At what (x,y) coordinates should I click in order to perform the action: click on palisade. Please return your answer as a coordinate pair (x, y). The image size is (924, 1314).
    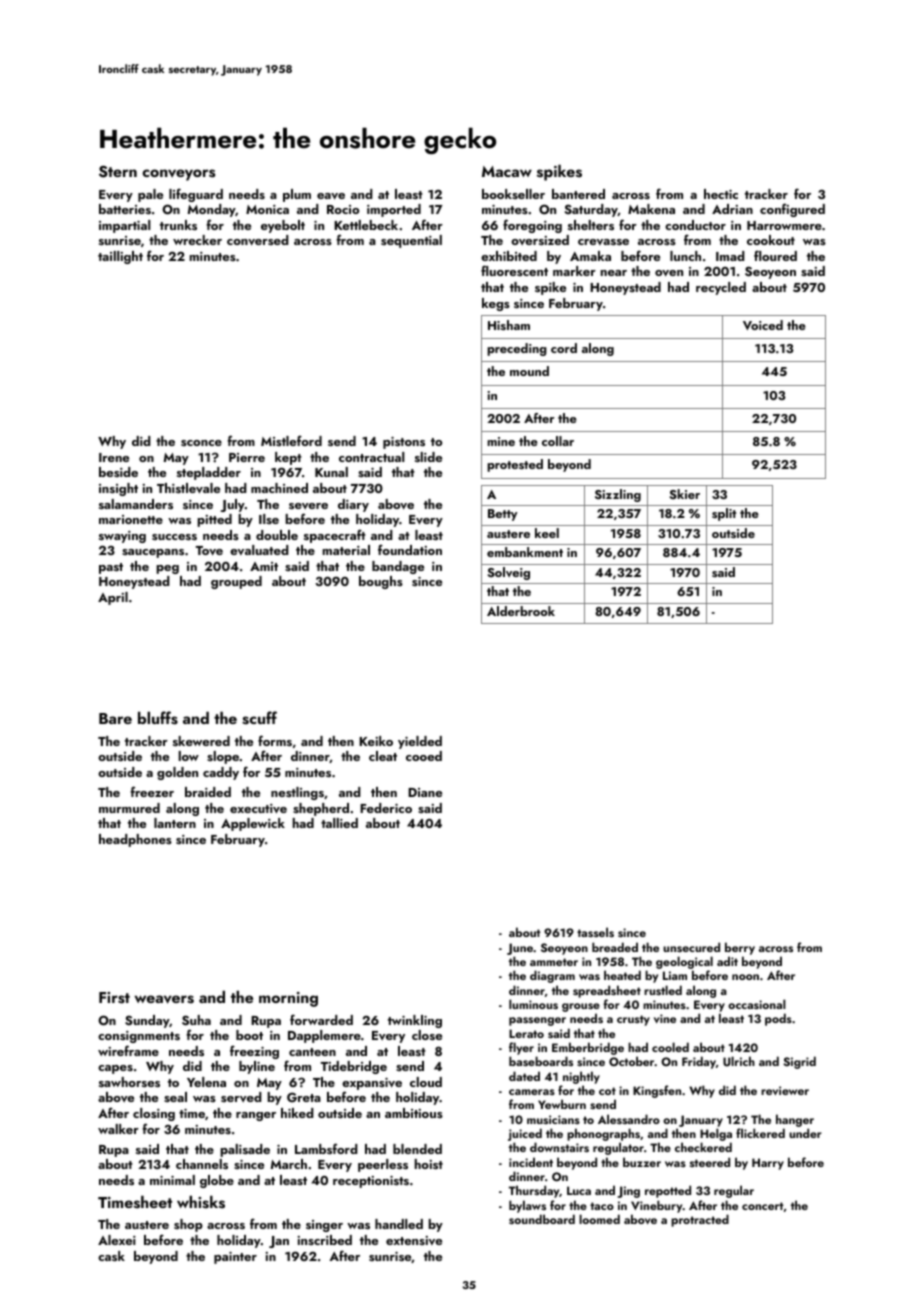
    Looking at the image, I should click on (245, 1150).
